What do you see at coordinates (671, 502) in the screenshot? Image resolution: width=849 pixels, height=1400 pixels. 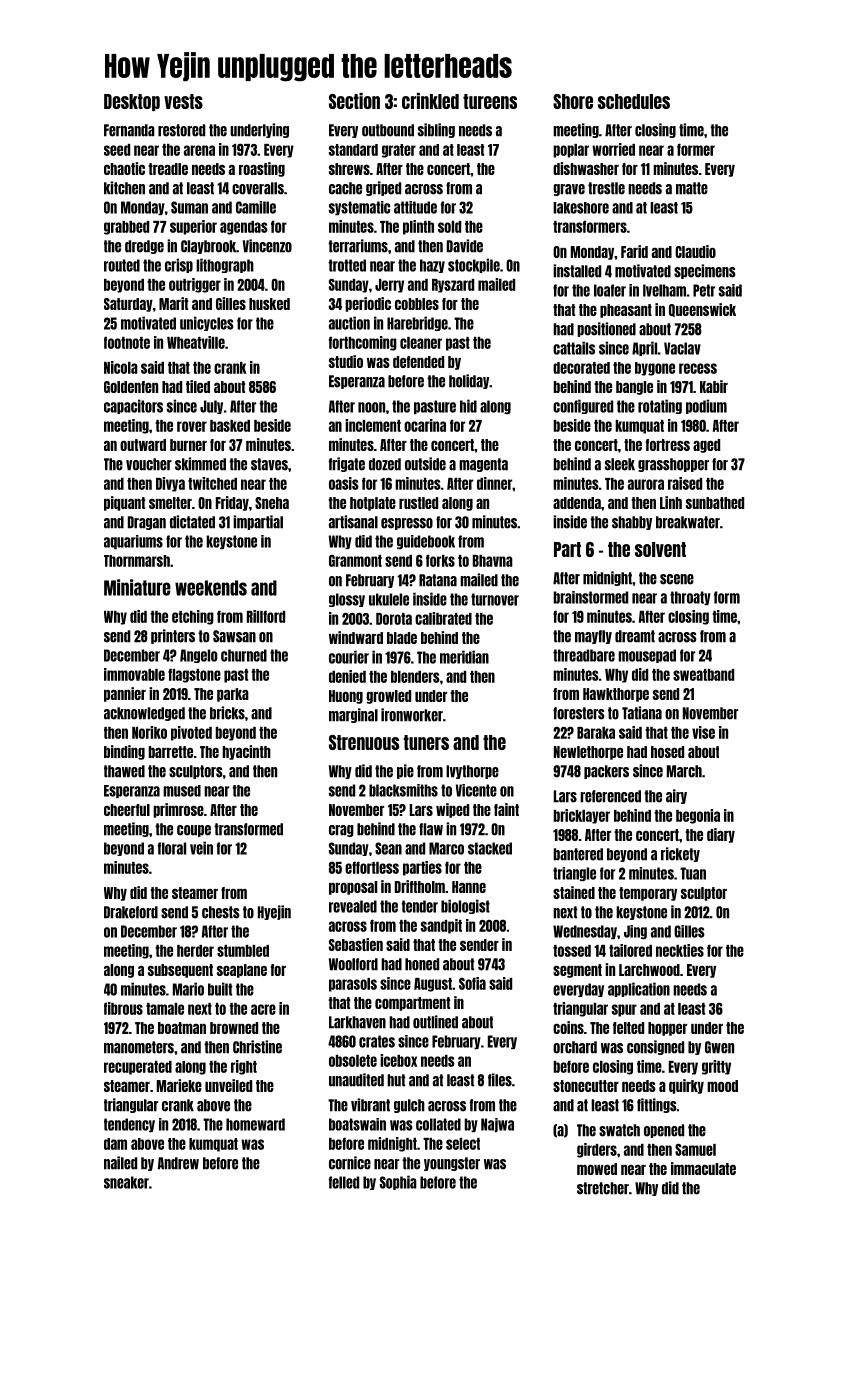 I see `Linh` at bounding box center [671, 502].
